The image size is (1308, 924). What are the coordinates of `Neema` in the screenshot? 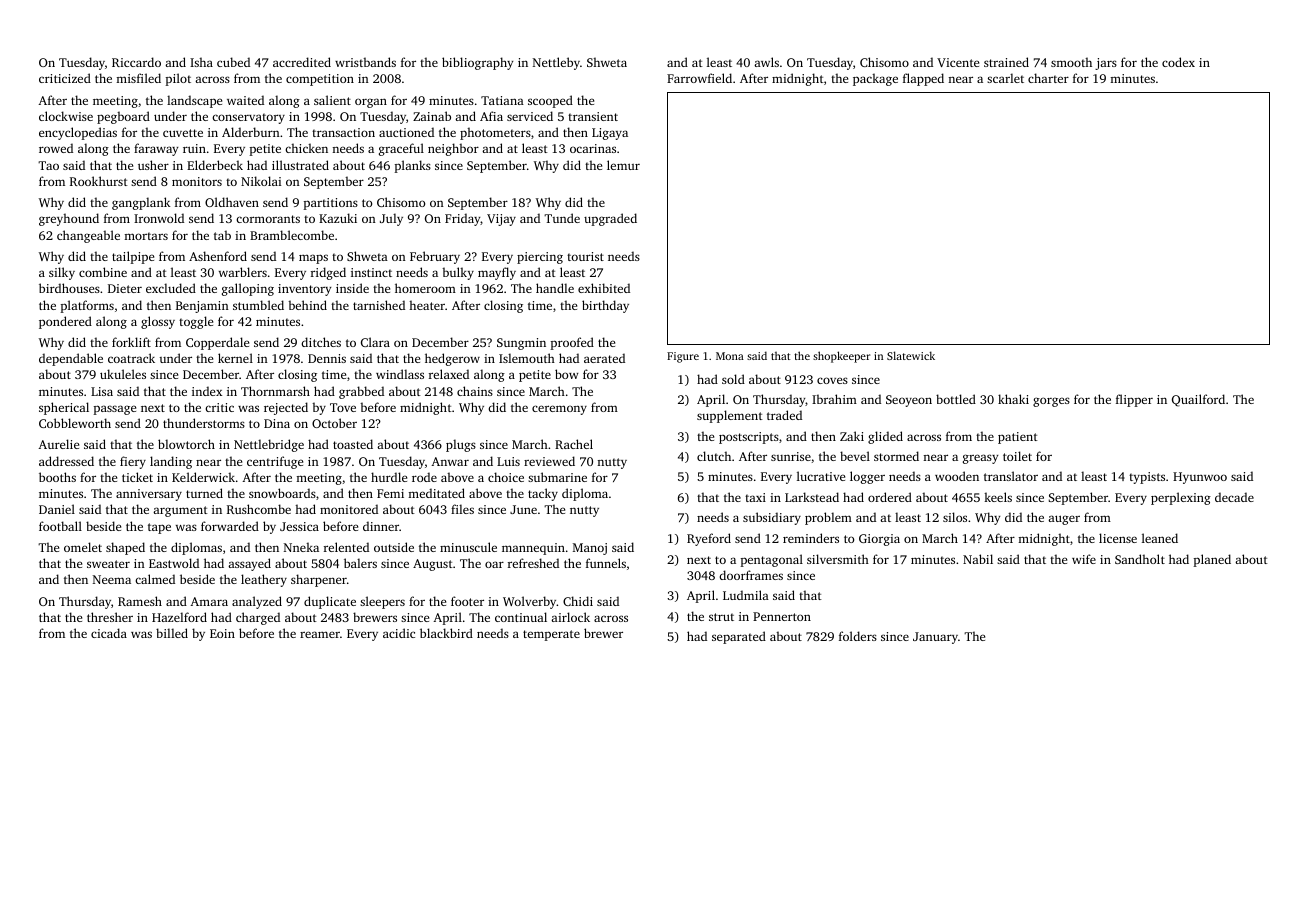 It's located at (112, 579).
